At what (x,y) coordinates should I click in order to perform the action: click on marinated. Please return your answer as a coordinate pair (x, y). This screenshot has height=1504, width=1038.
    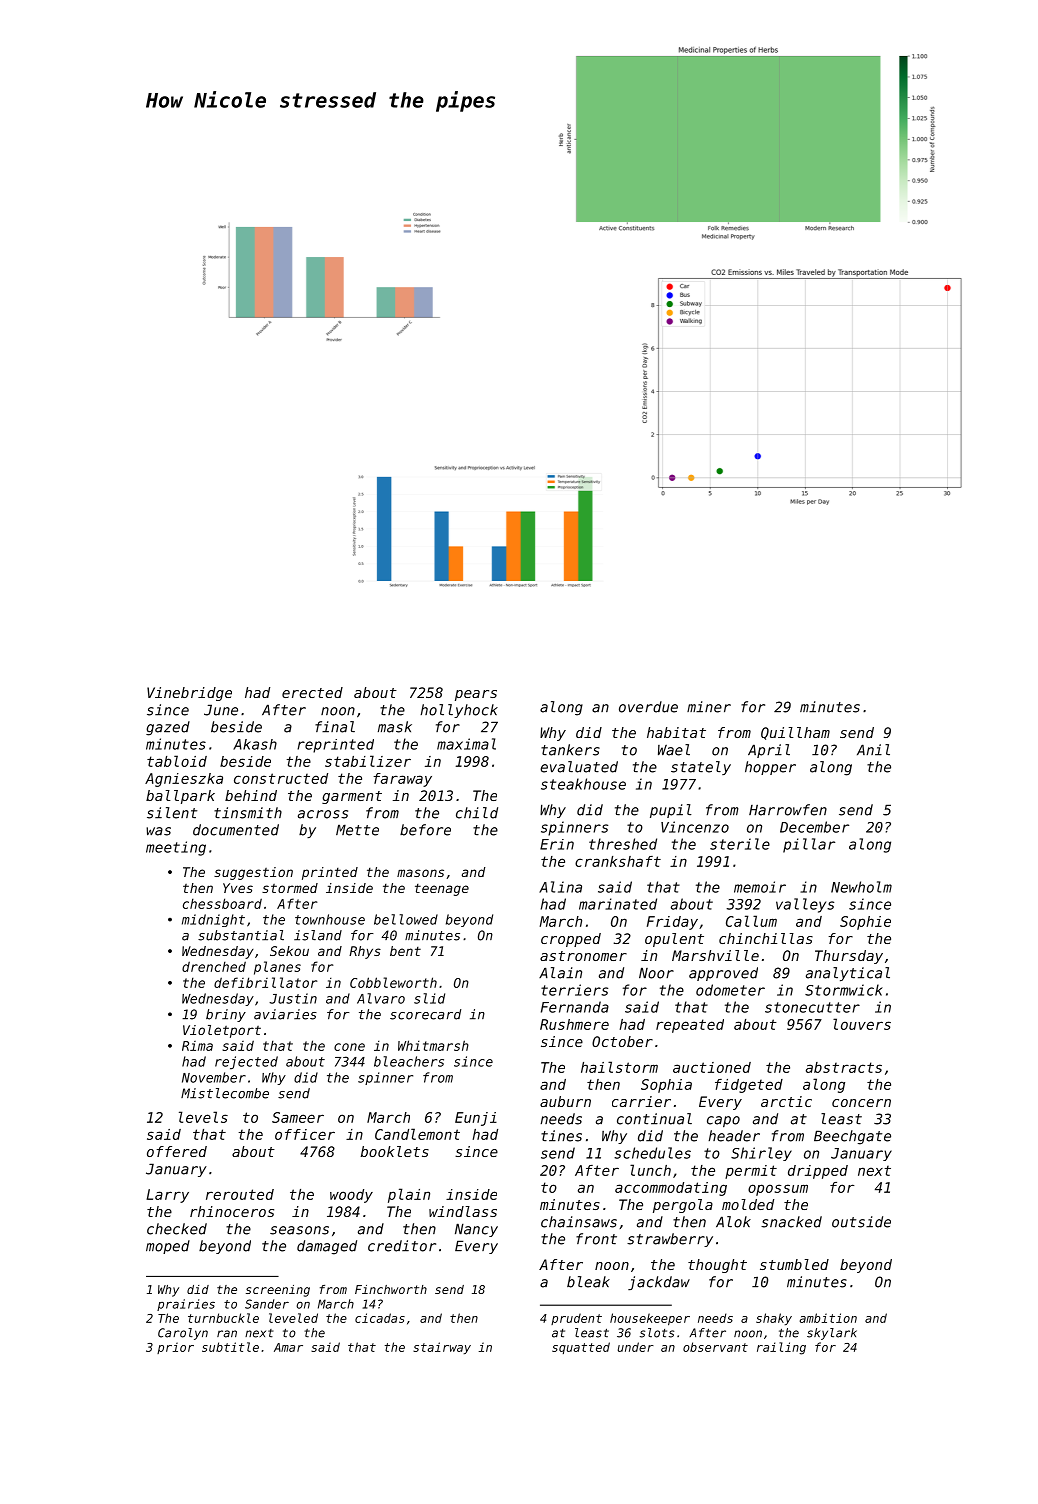
    Looking at the image, I should click on (618, 904).
